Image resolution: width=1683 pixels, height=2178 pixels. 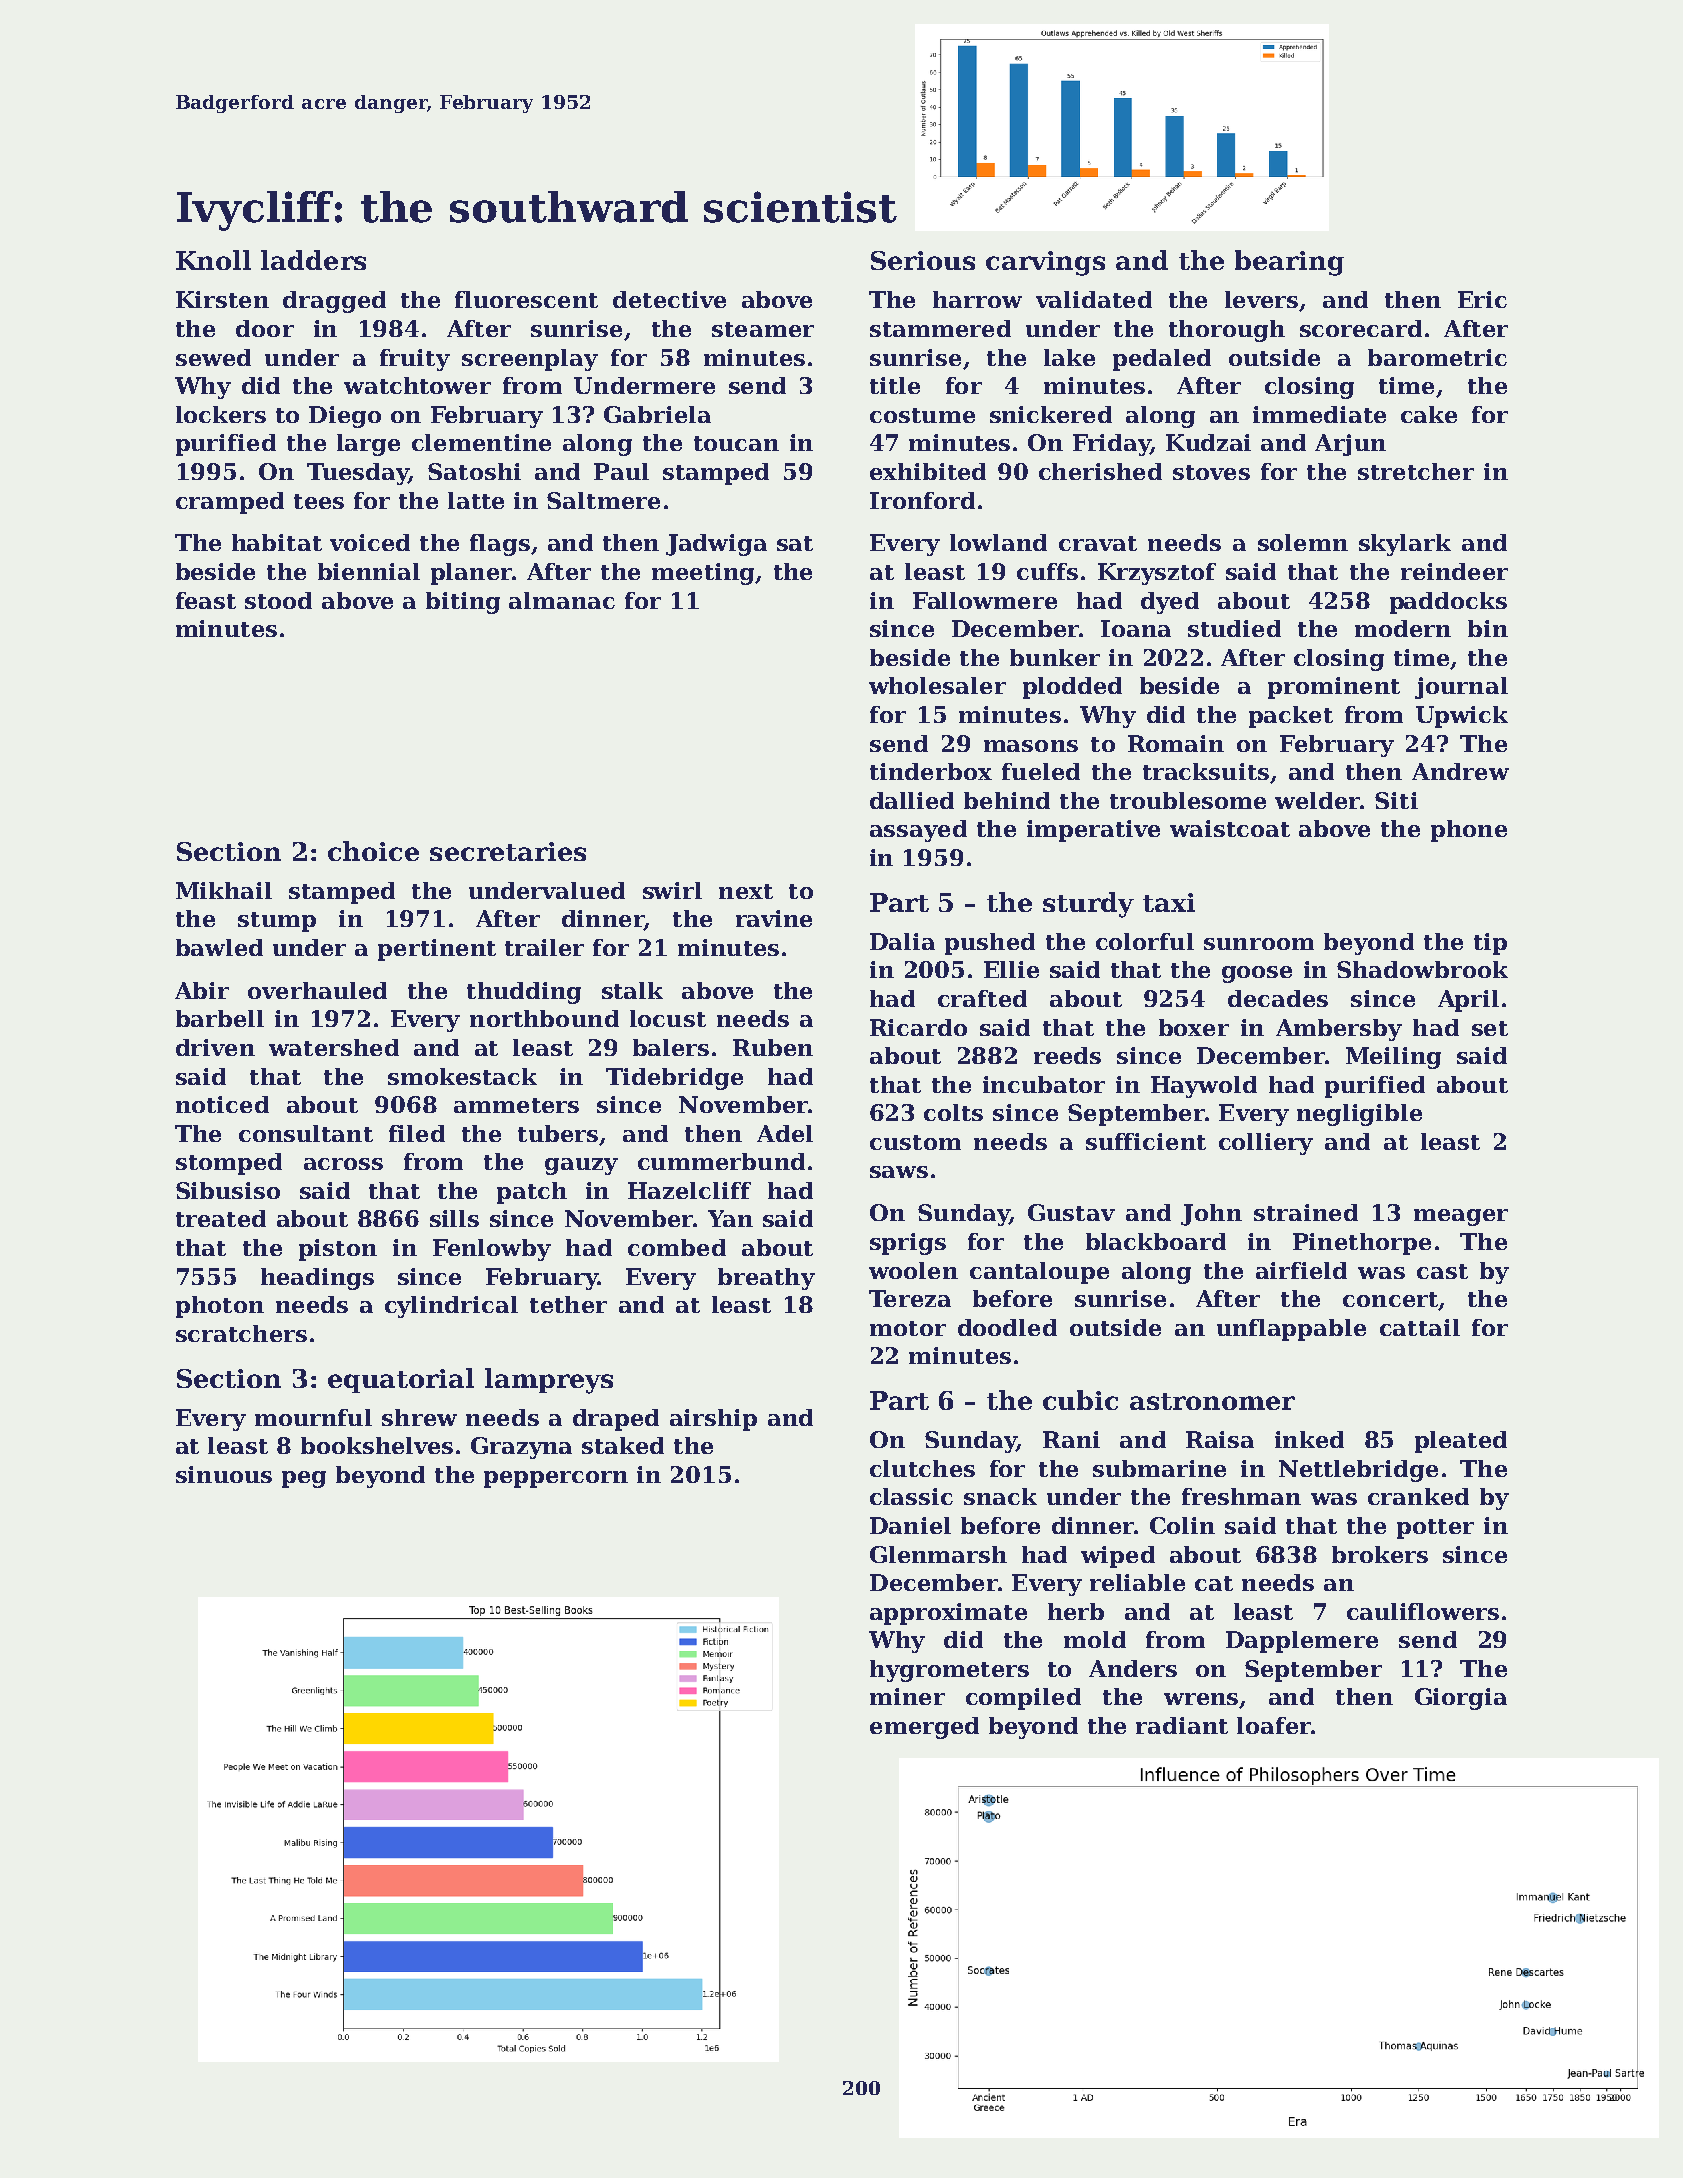 I want to click on detective, so click(x=669, y=299).
